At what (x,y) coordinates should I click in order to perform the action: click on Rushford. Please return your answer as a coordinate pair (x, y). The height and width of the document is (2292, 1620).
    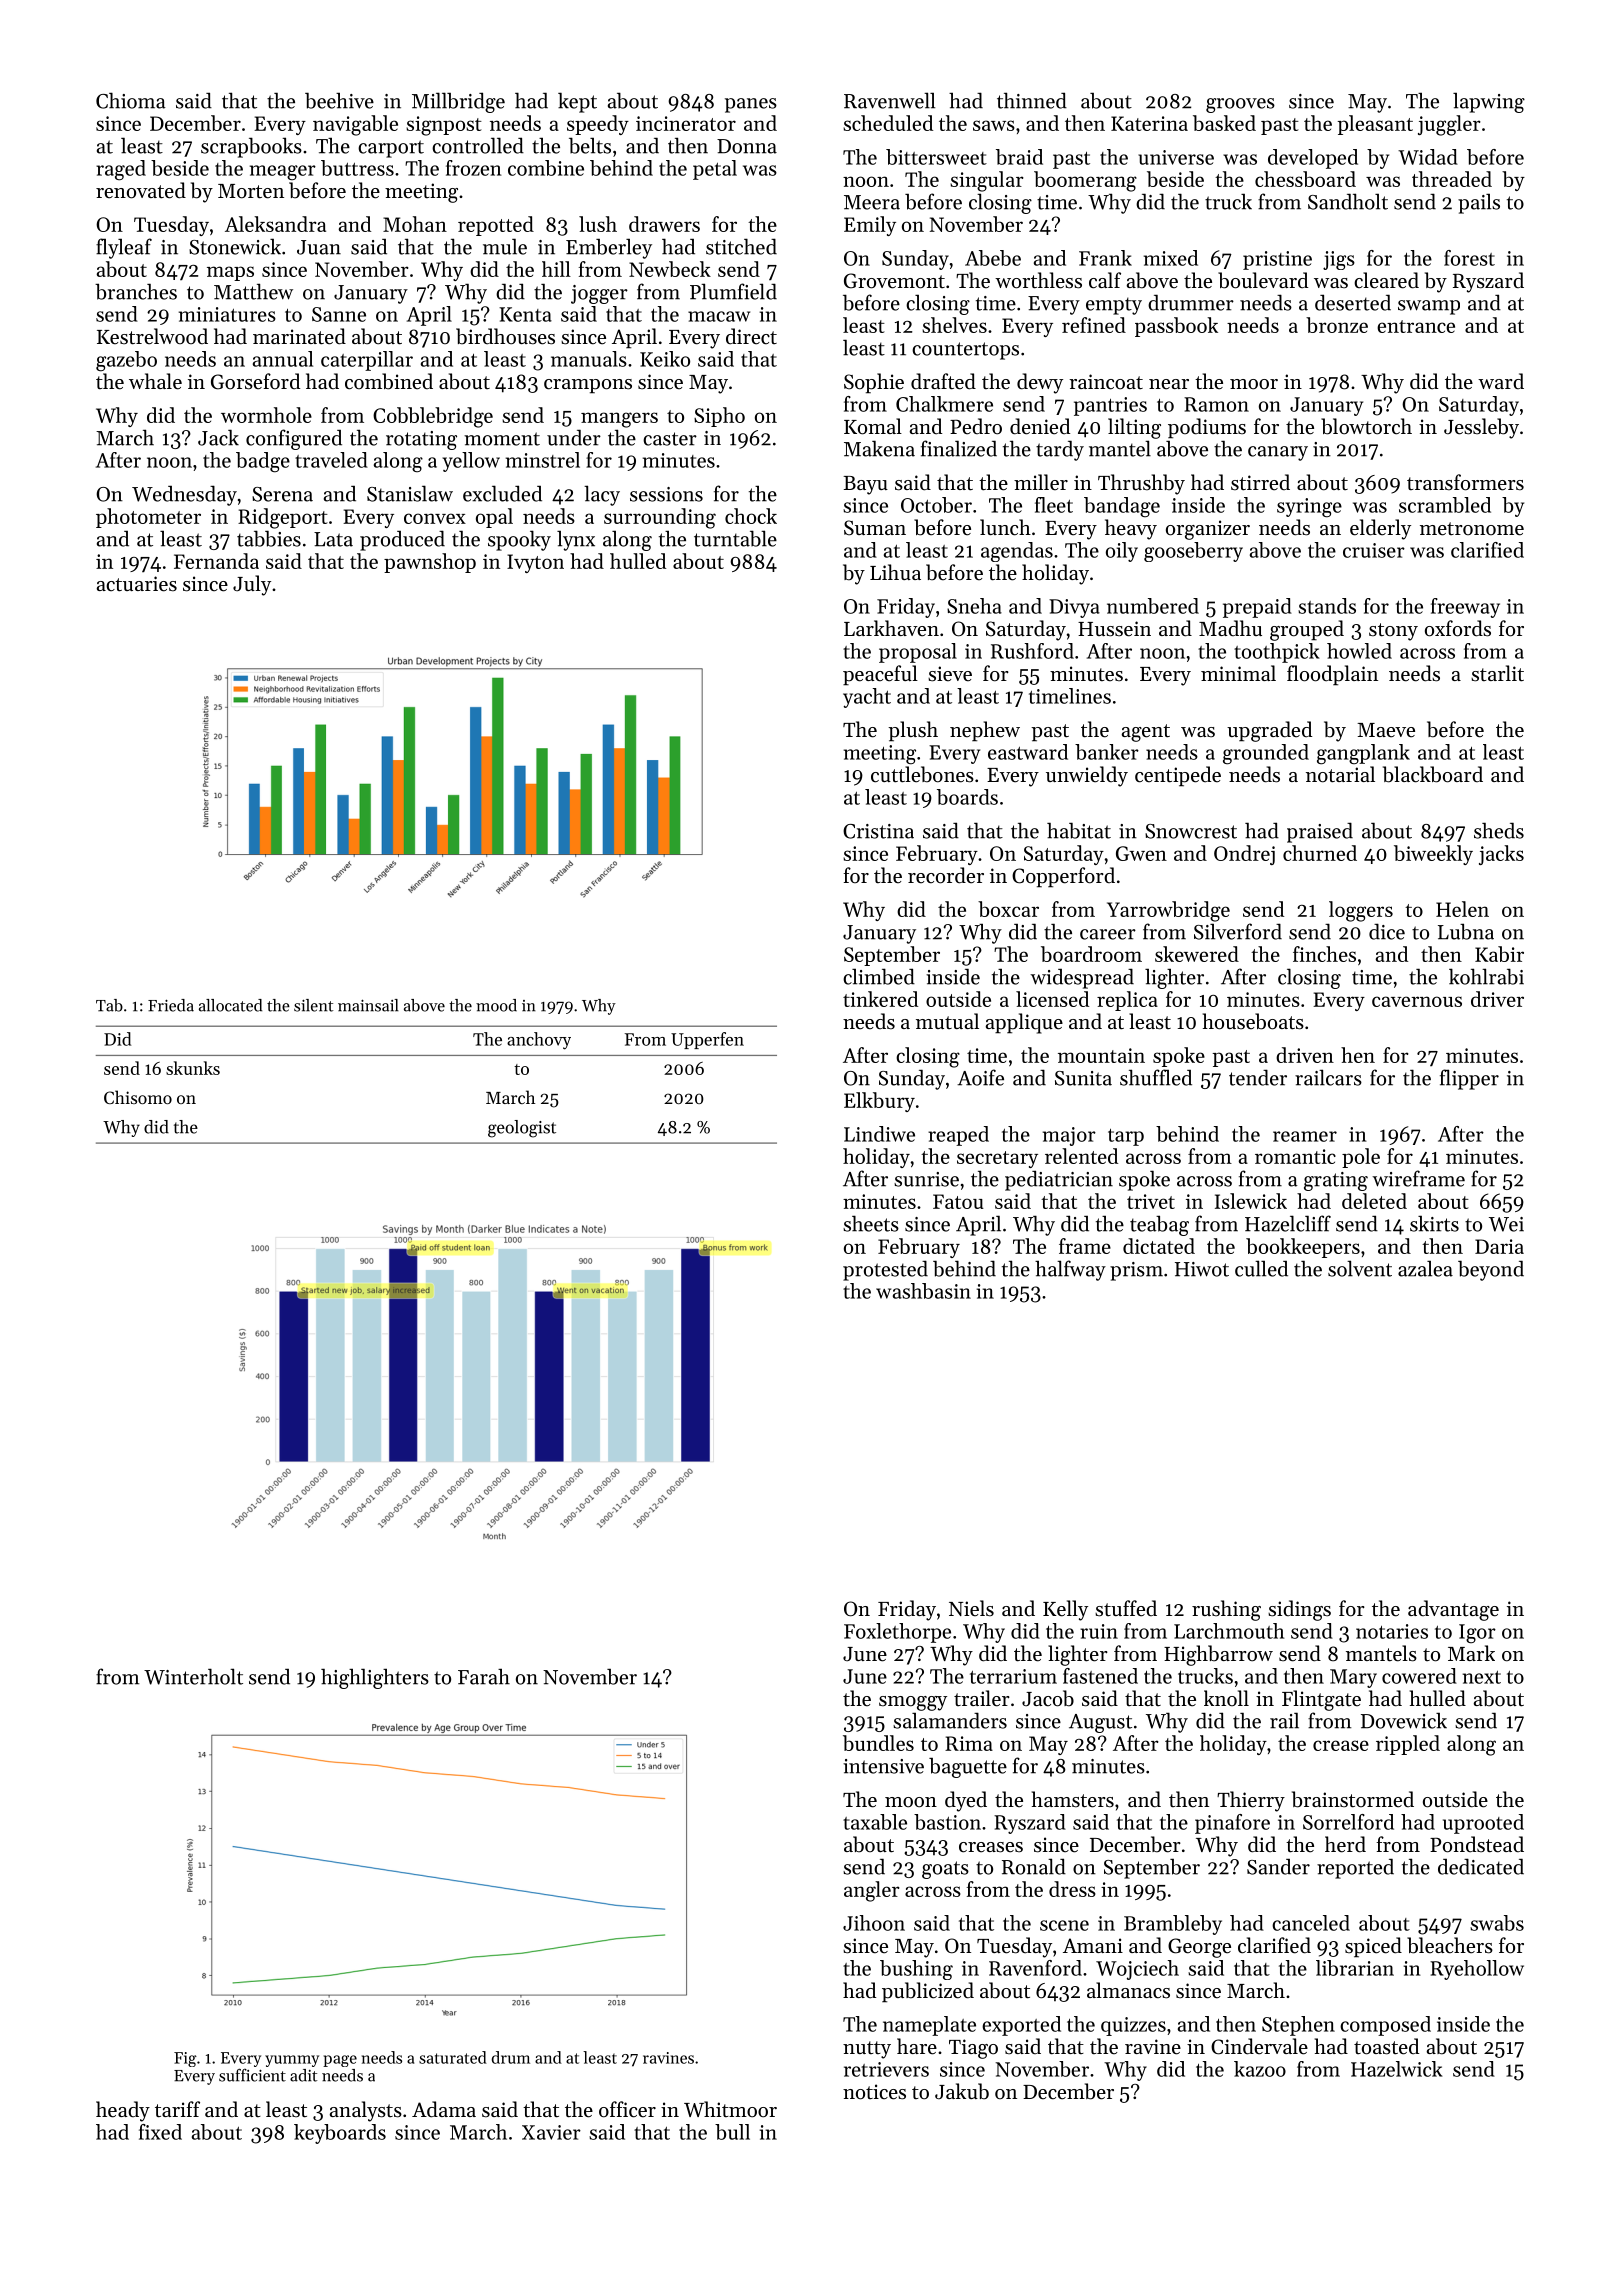
    Looking at the image, I should click on (1032, 651).
